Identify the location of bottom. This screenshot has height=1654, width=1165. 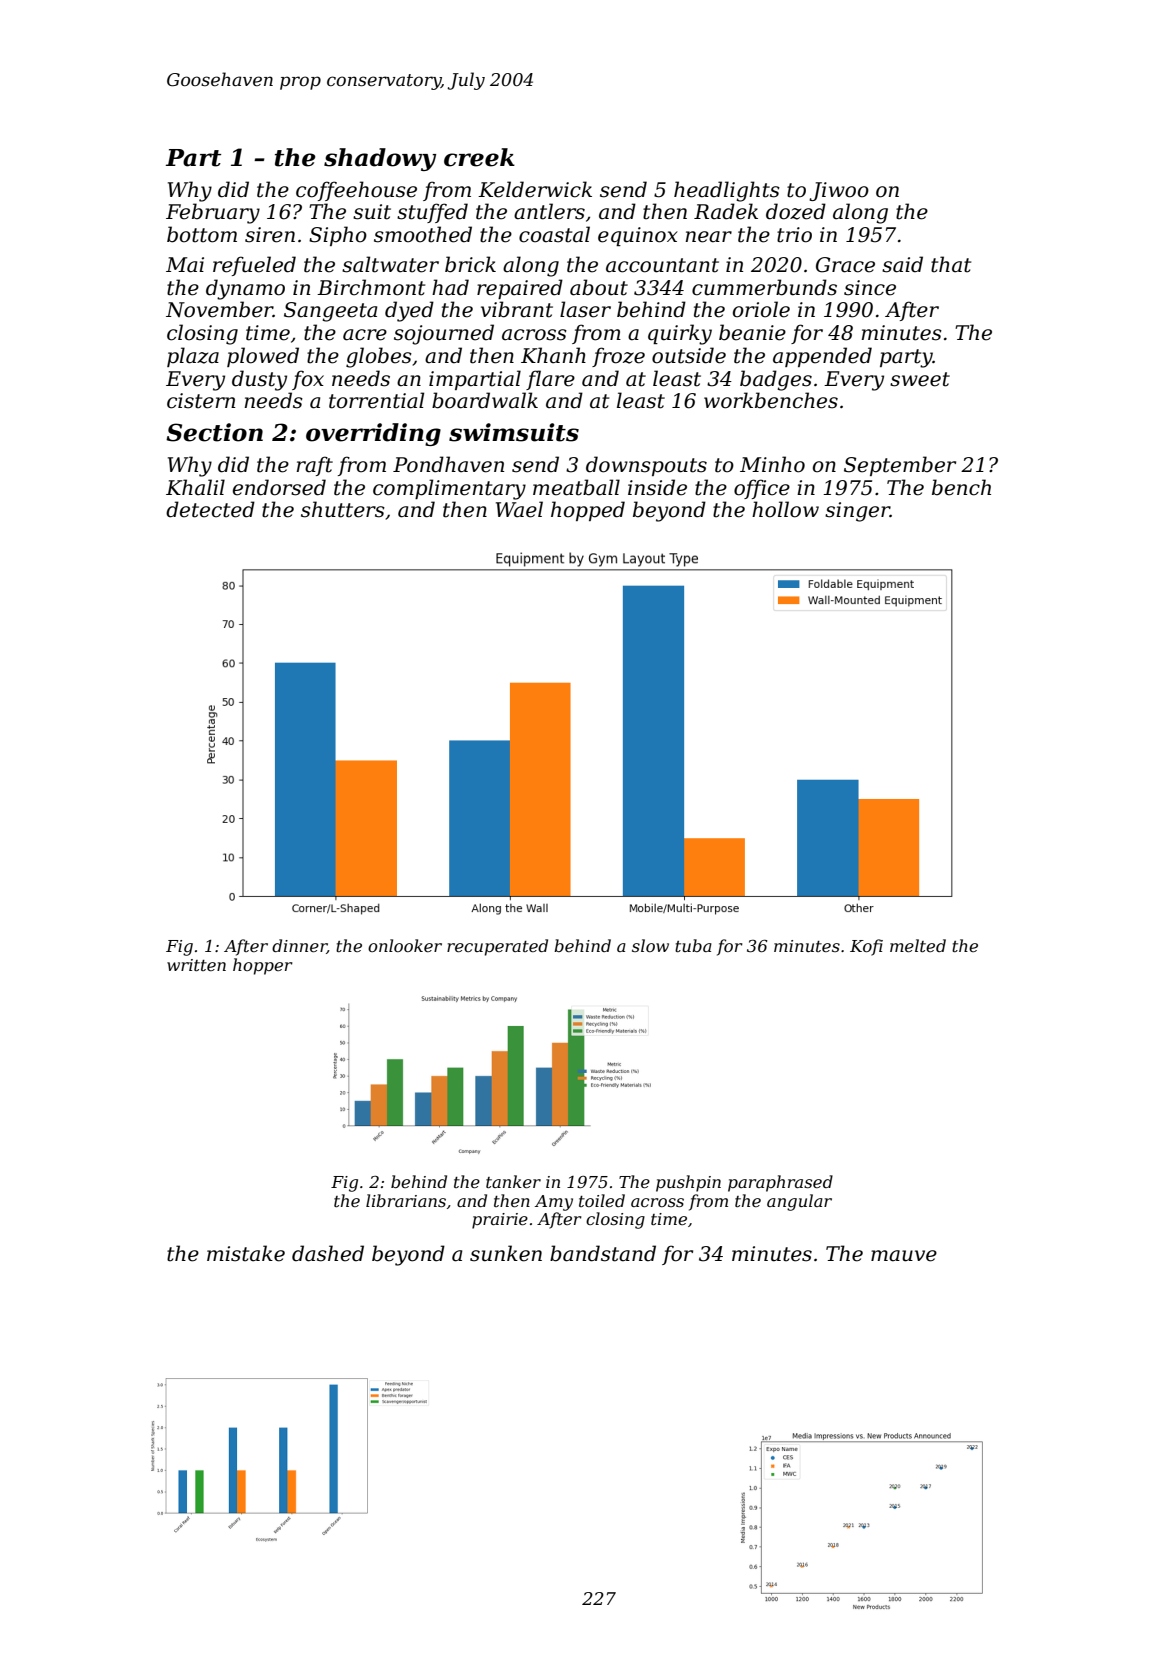
(202, 234).
